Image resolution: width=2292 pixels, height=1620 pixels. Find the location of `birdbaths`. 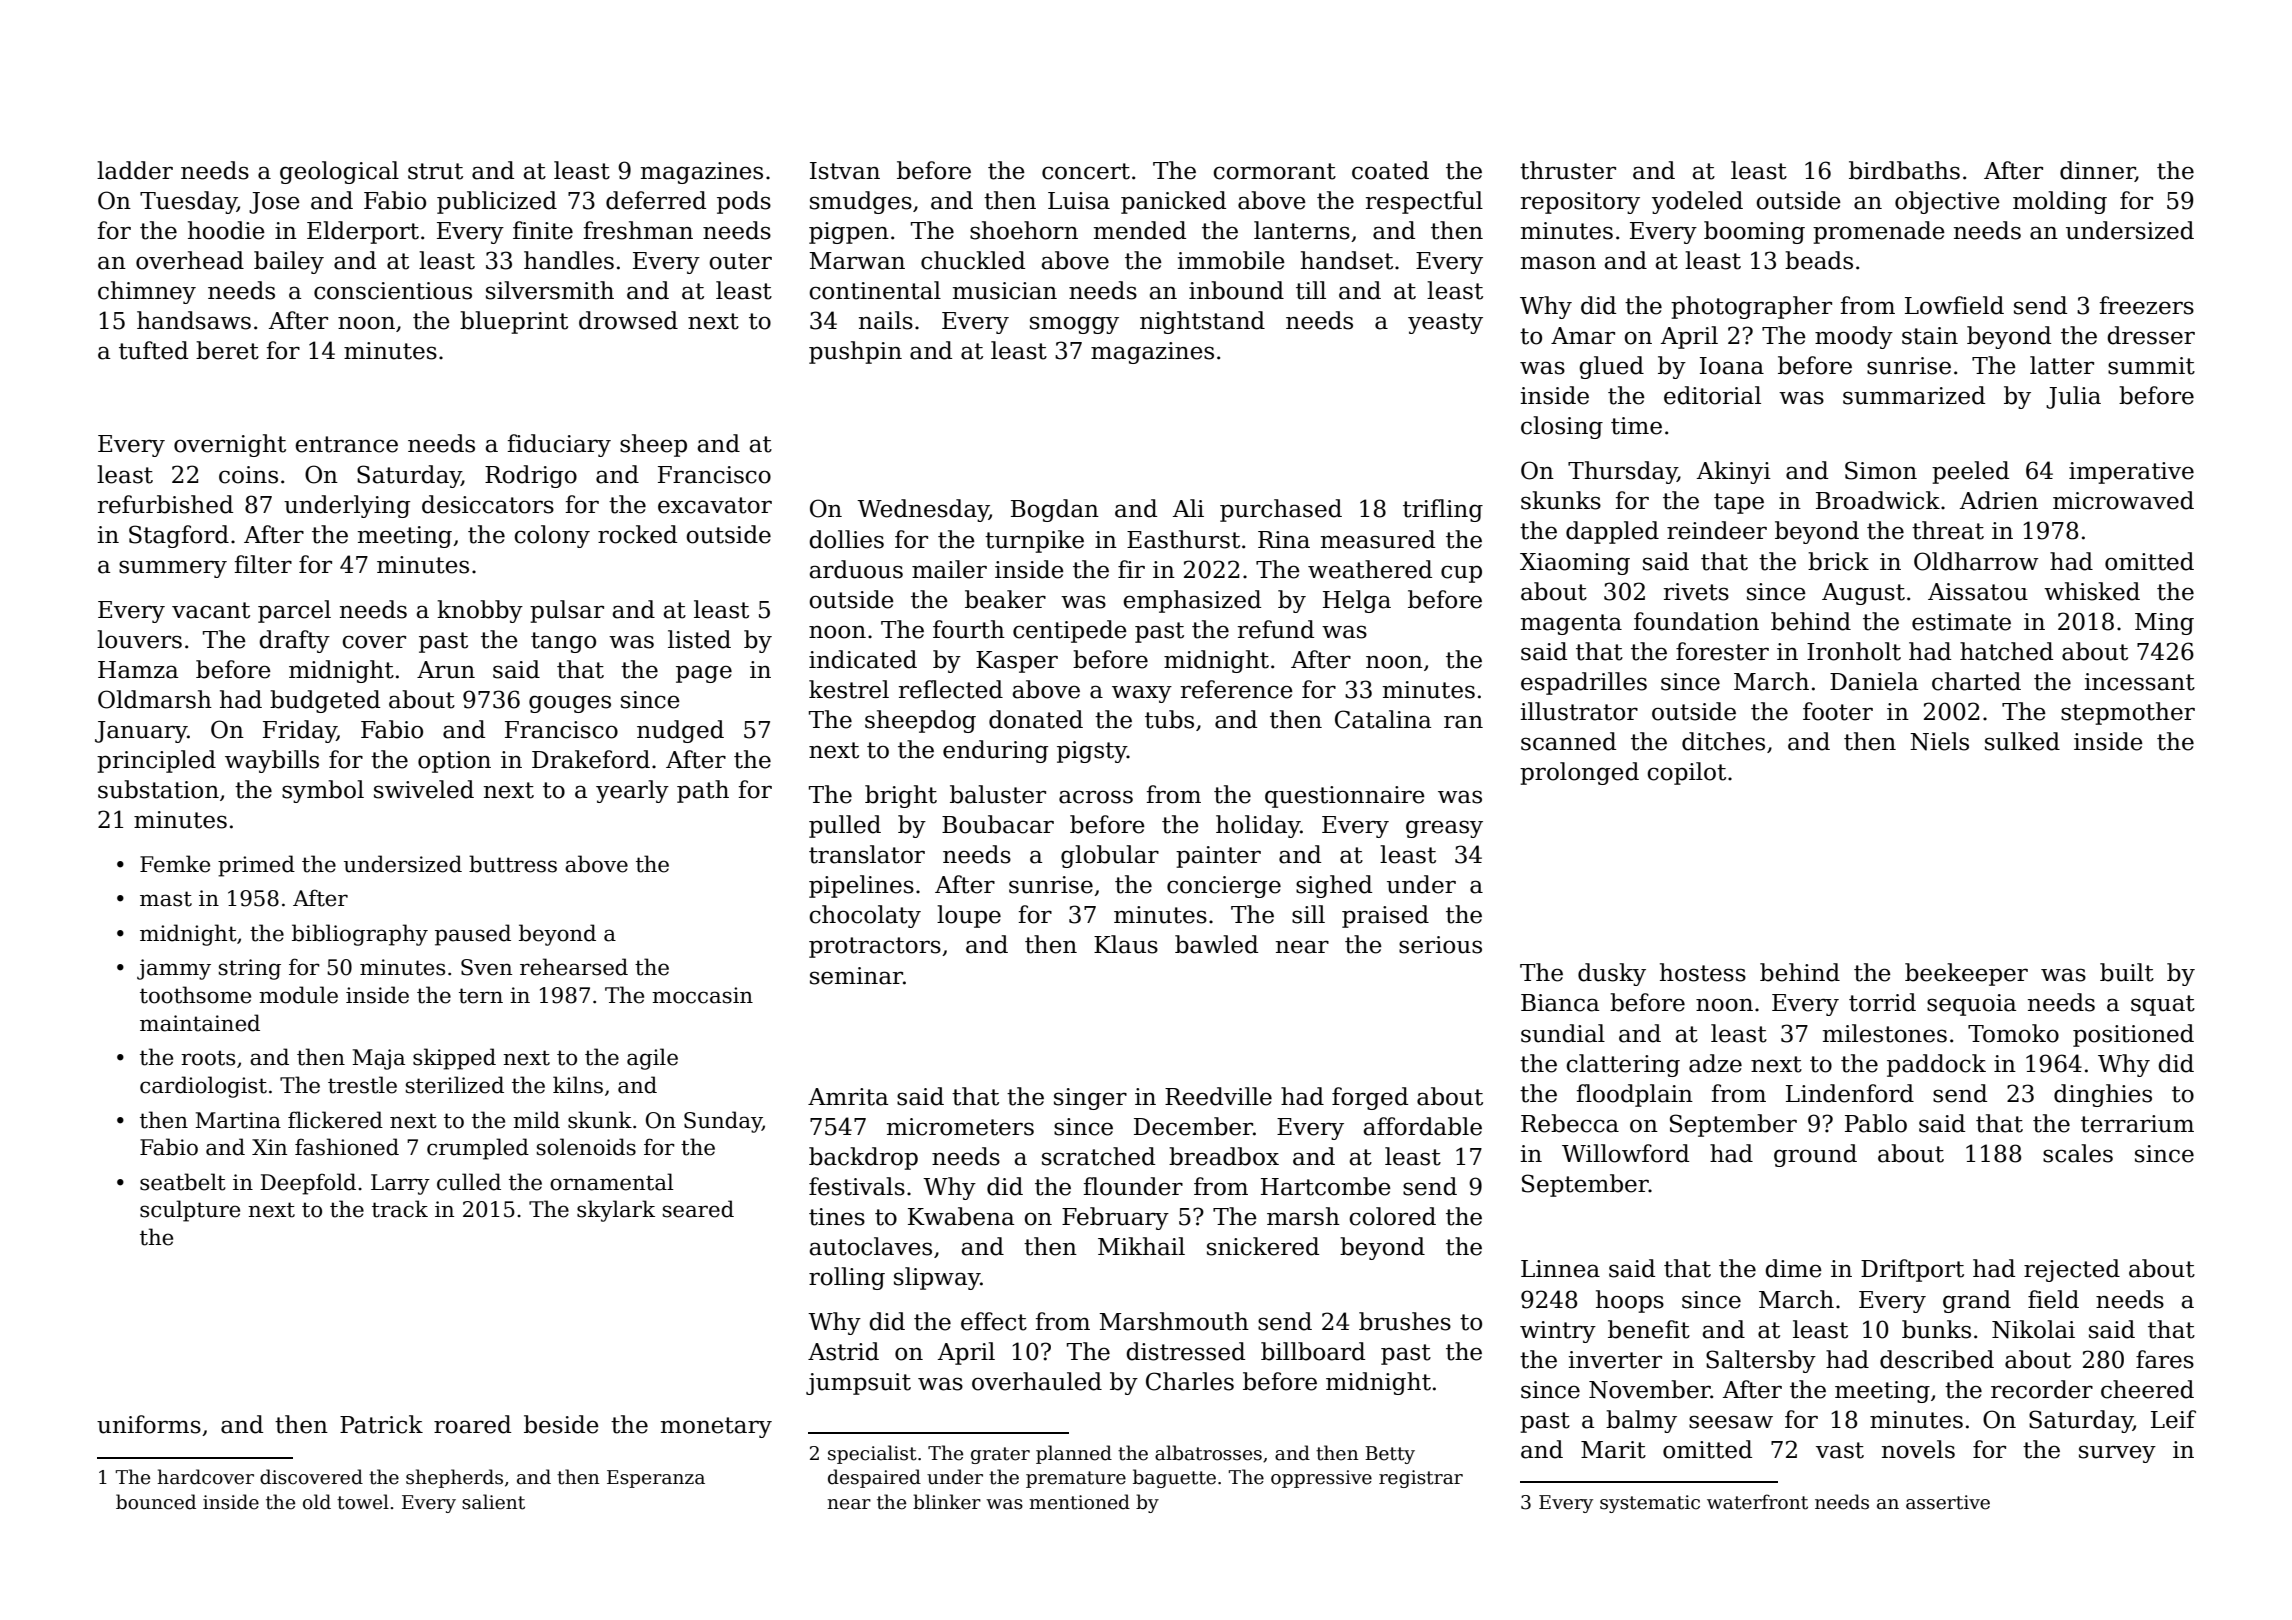

birdbaths is located at coordinates (1904, 170).
